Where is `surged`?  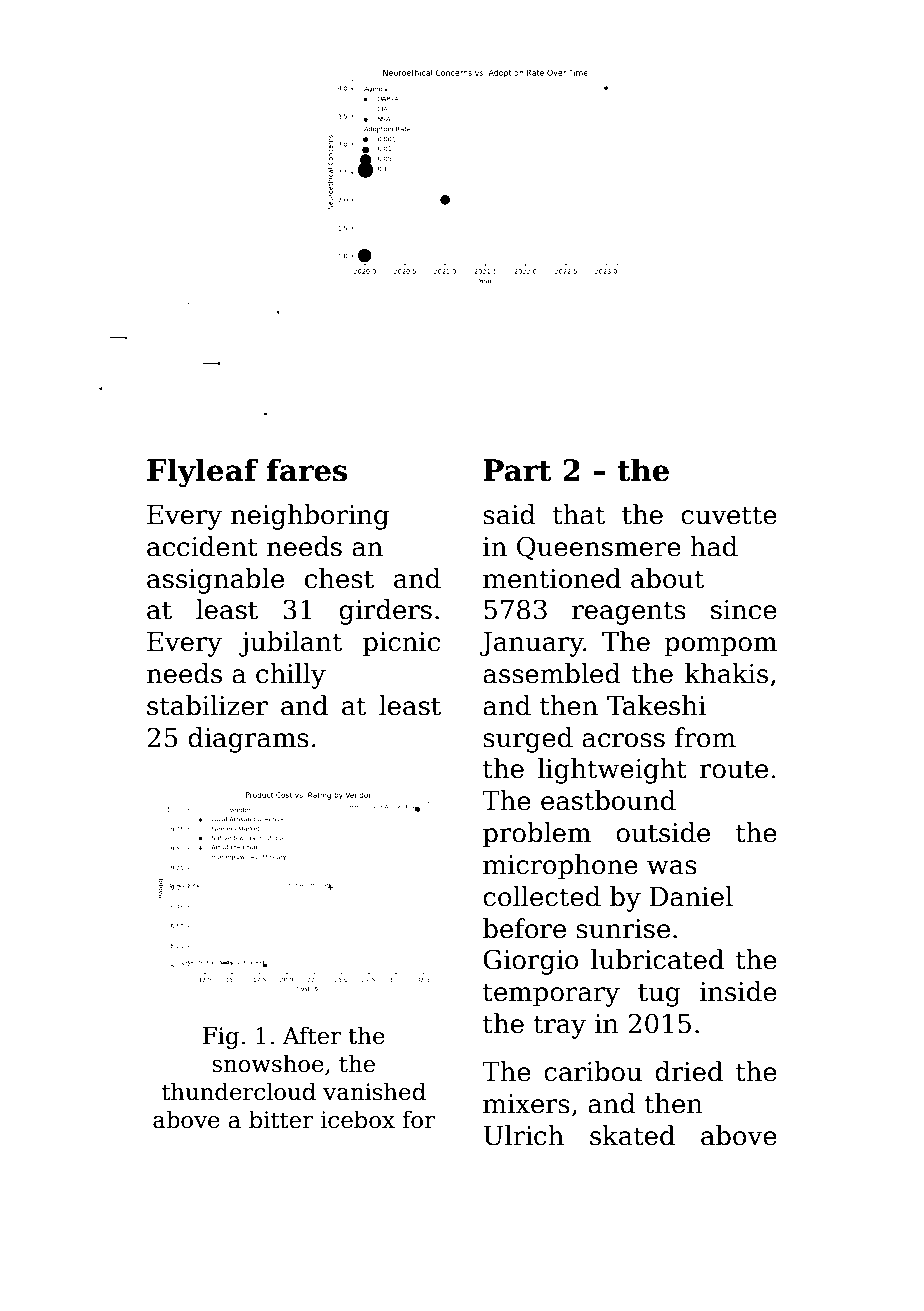
surged is located at coordinates (528, 740).
